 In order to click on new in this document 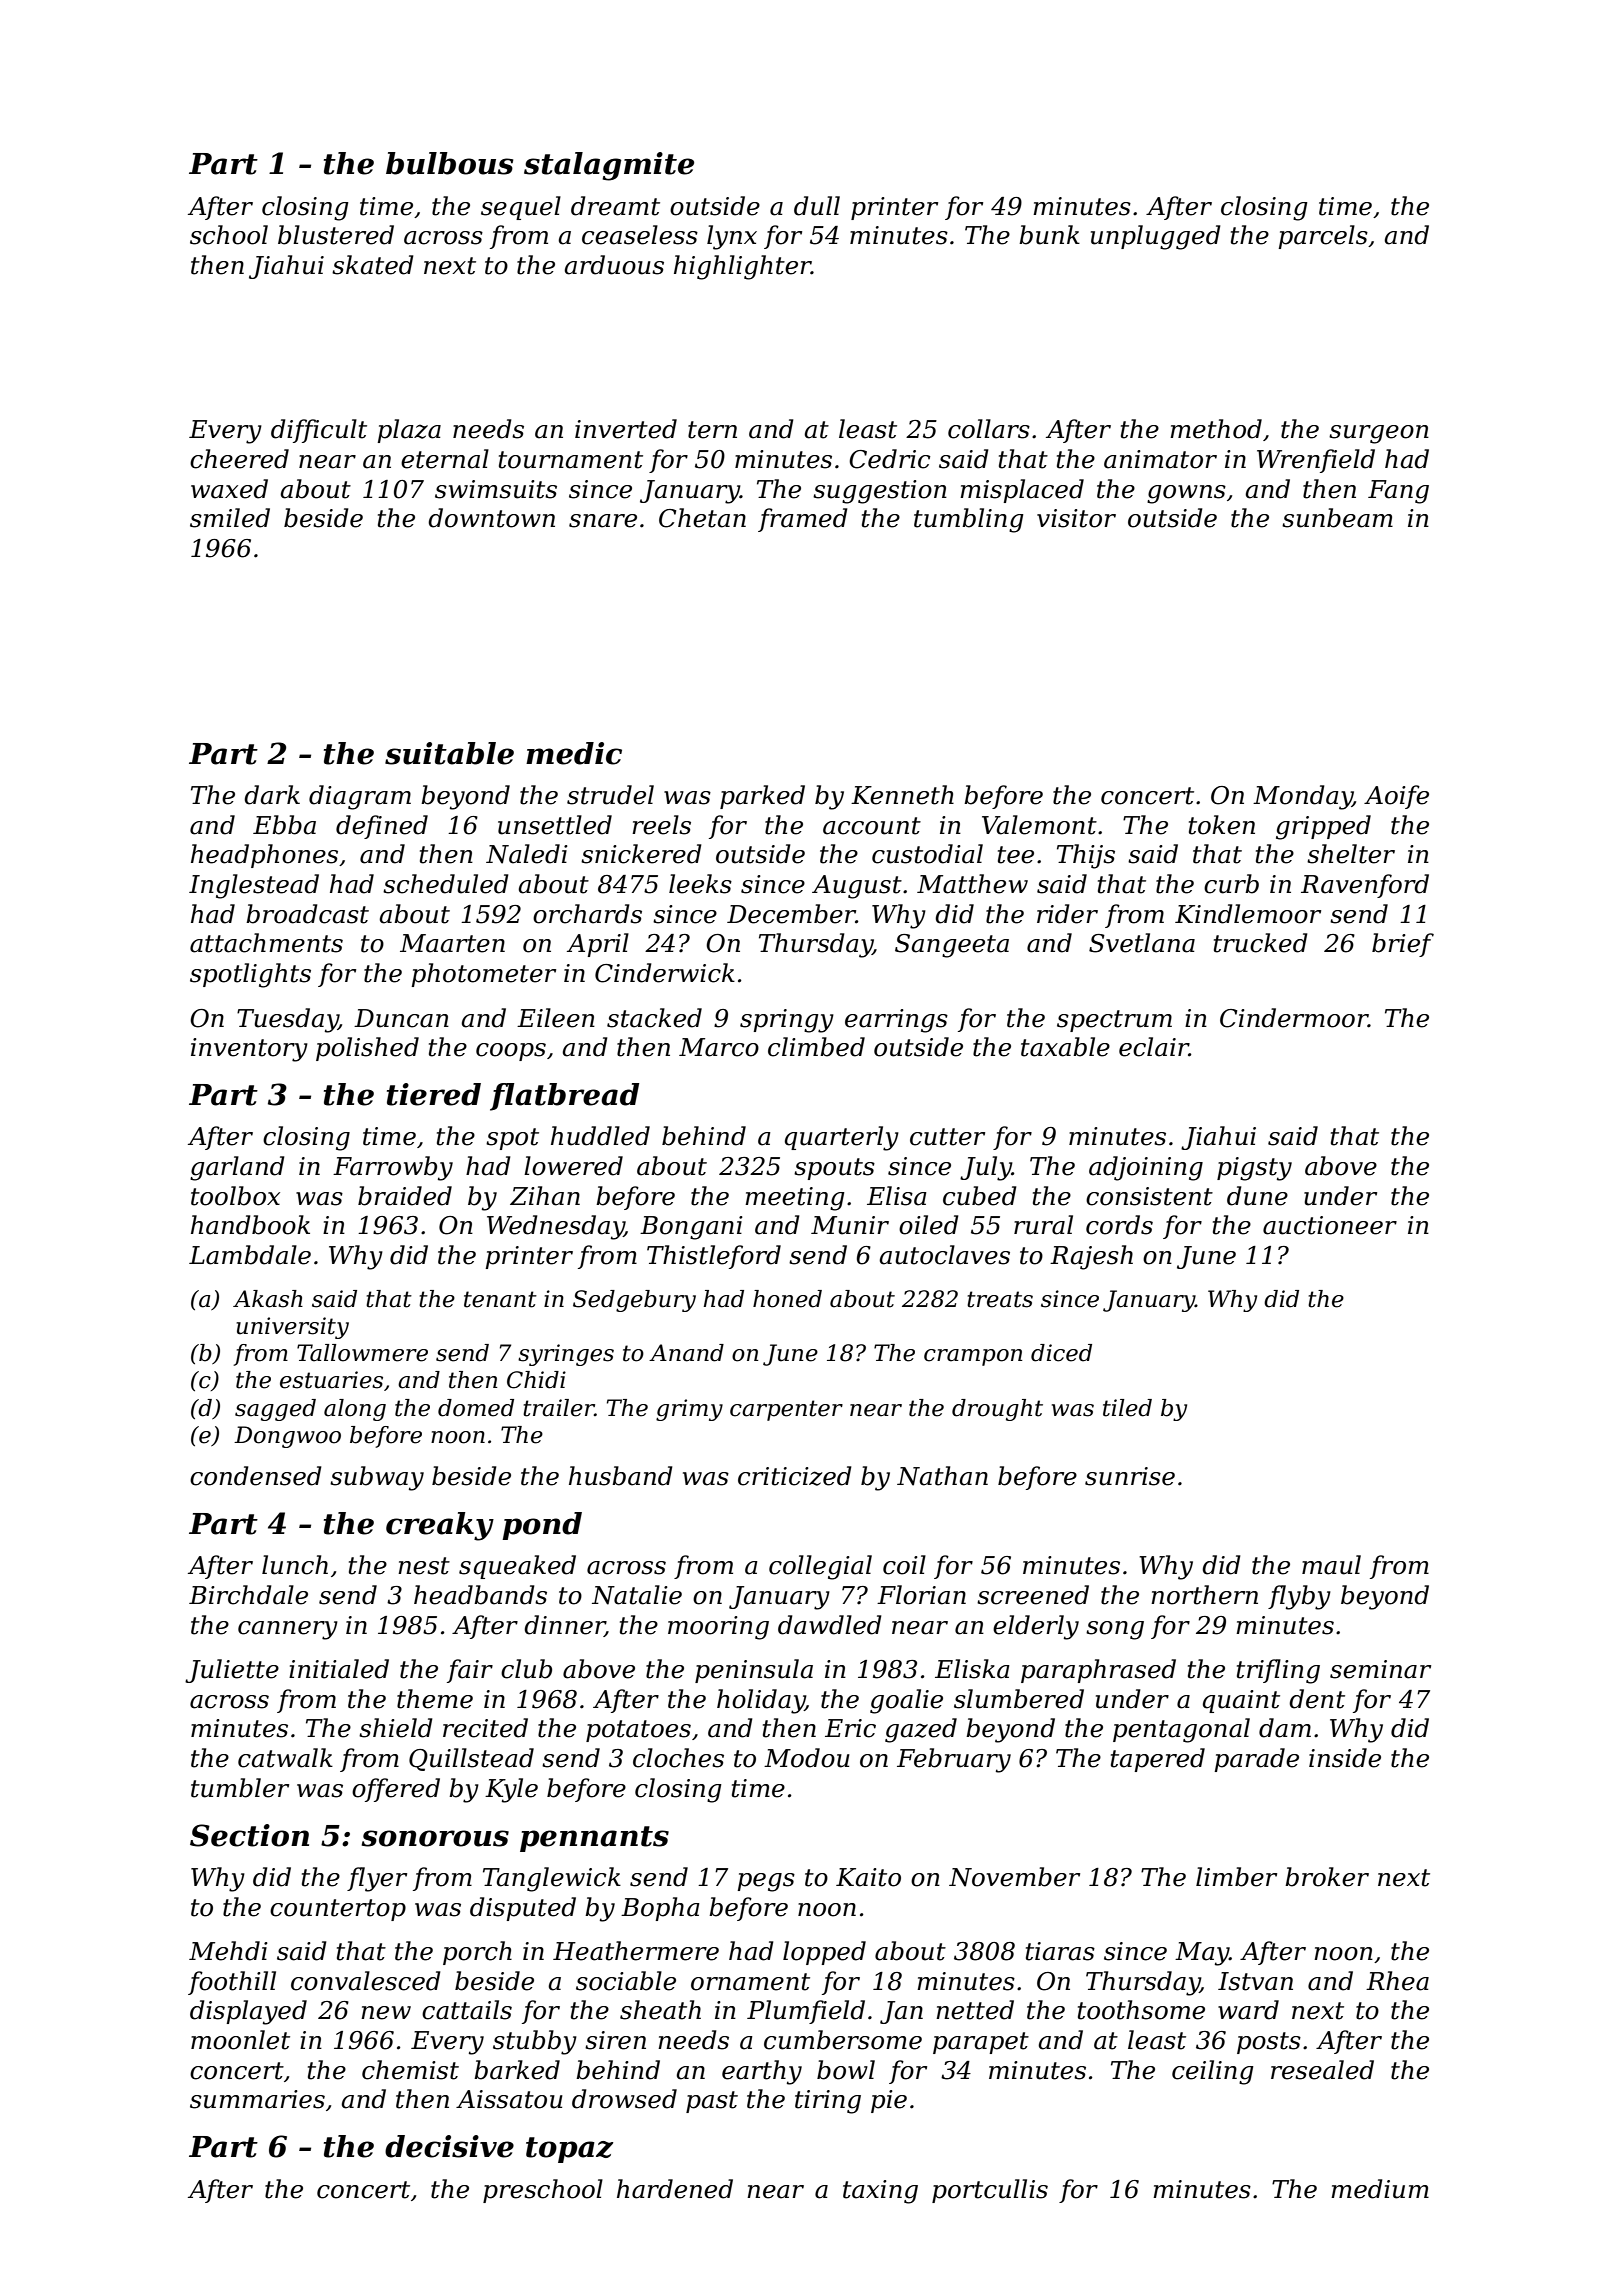, I will do `click(386, 2013)`.
